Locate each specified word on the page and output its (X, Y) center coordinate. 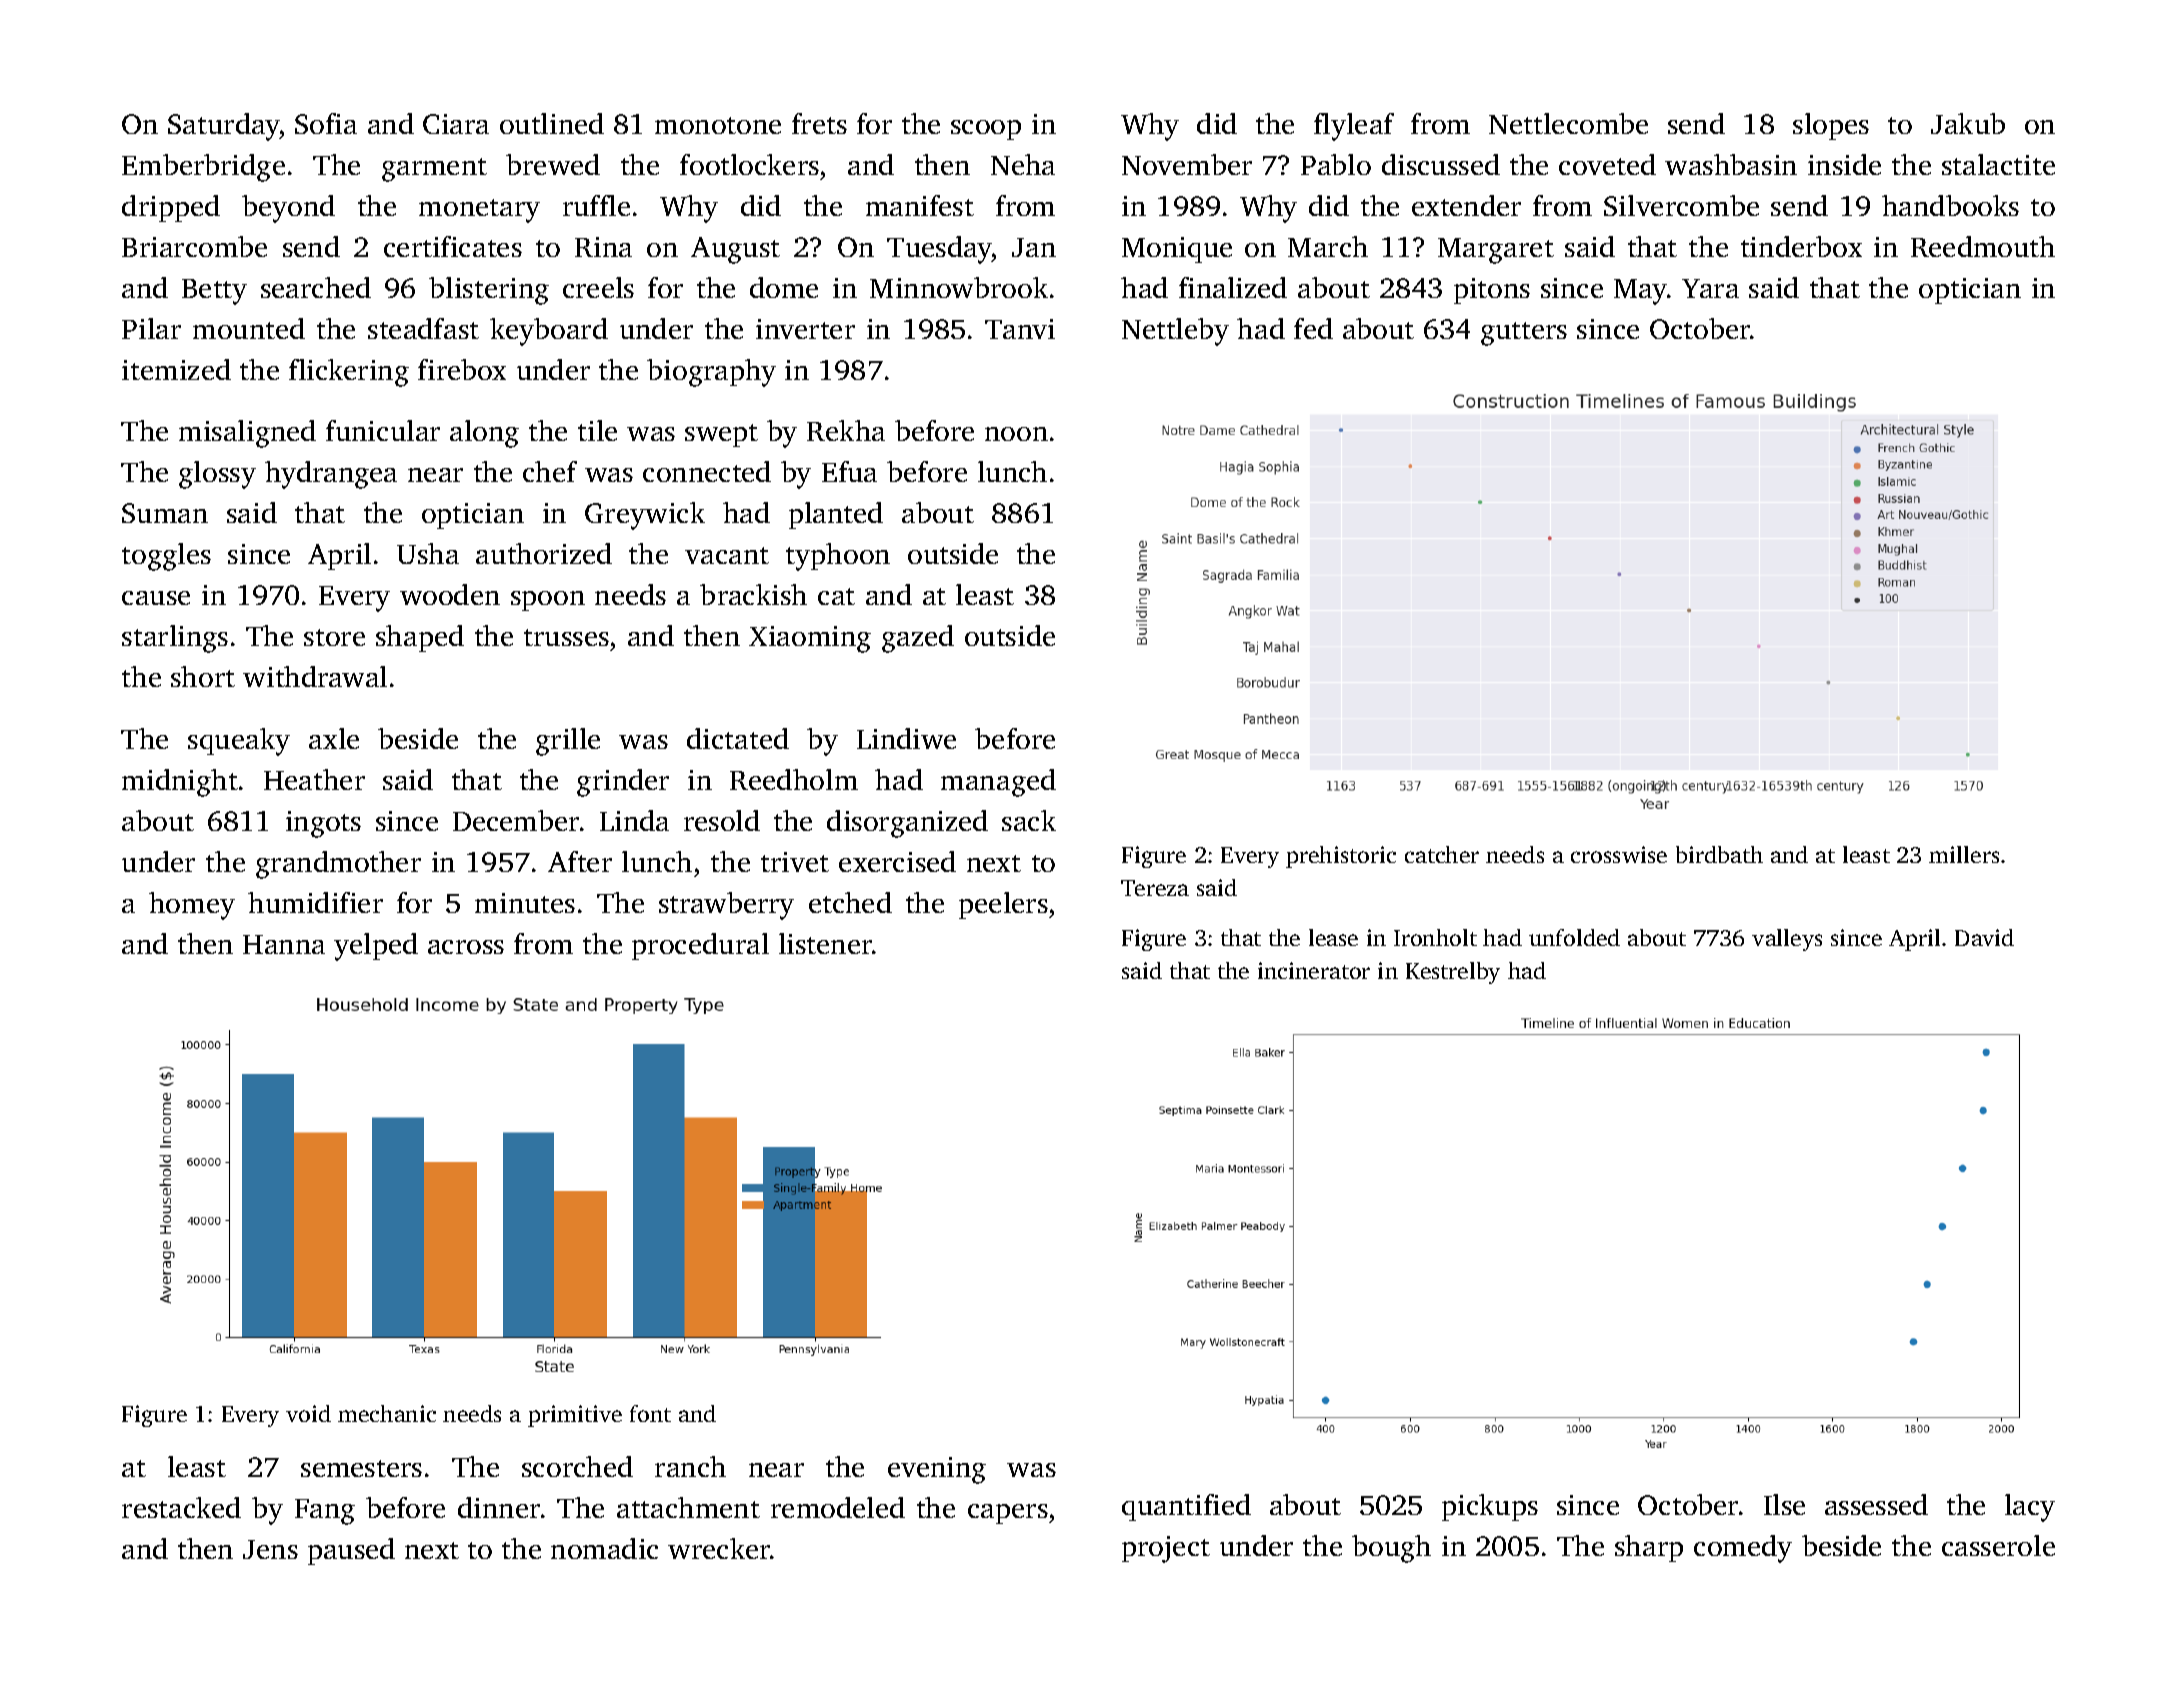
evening (937, 1470)
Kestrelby (1453, 973)
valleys (1787, 940)
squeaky (239, 742)
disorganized (907, 824)
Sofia (326, 123)
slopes (1831, 126)
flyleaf (1354, 127)
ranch (690, 1466)
